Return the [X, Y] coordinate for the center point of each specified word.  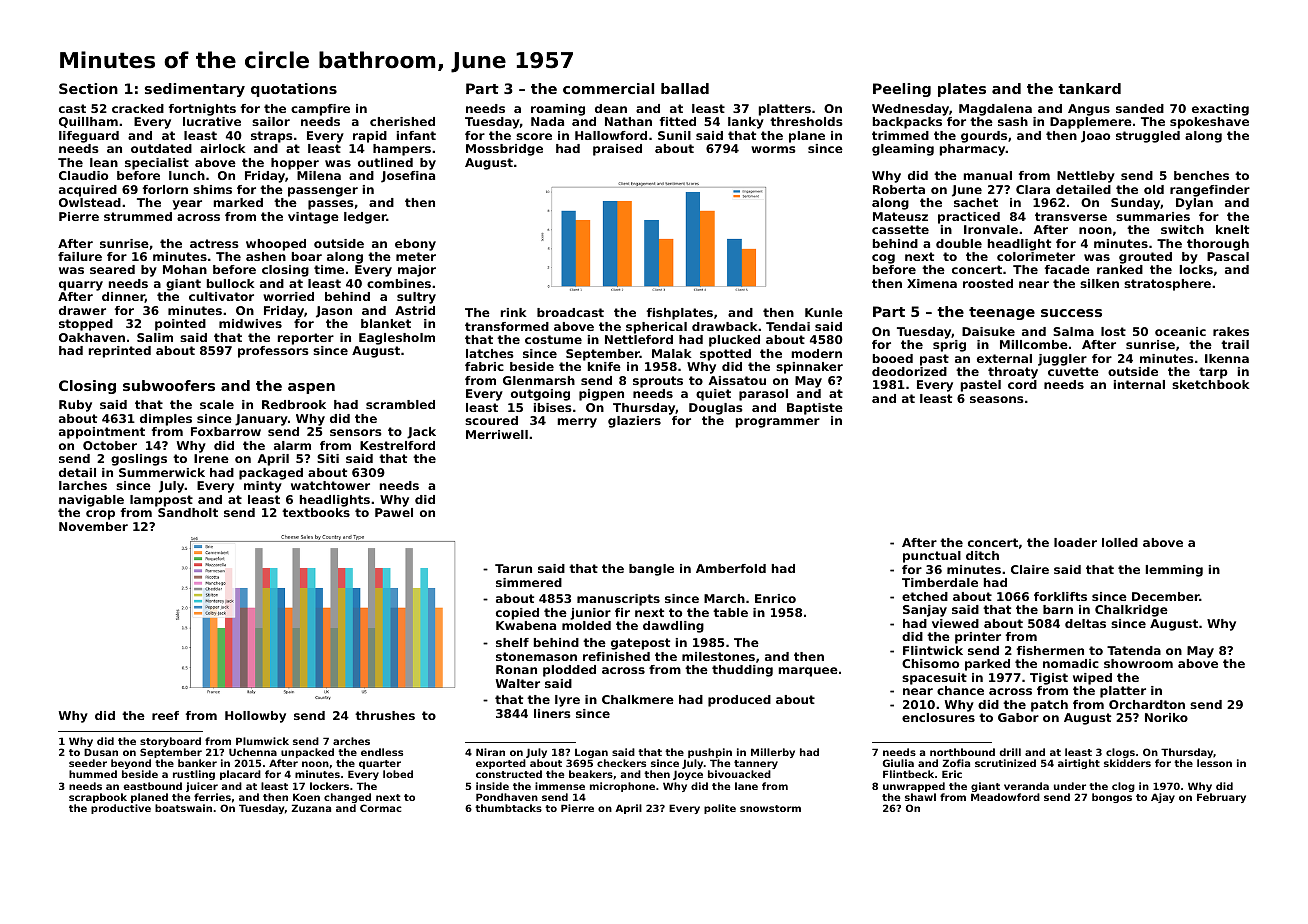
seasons [996, 399]
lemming [1174, 571]
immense [560, 786]
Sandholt [188, 512]
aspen [311, 388]
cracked [138, 108]
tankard [1089, 88]
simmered [529, 582]
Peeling [902, 90]
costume [553, 339]
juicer [202, 787]
